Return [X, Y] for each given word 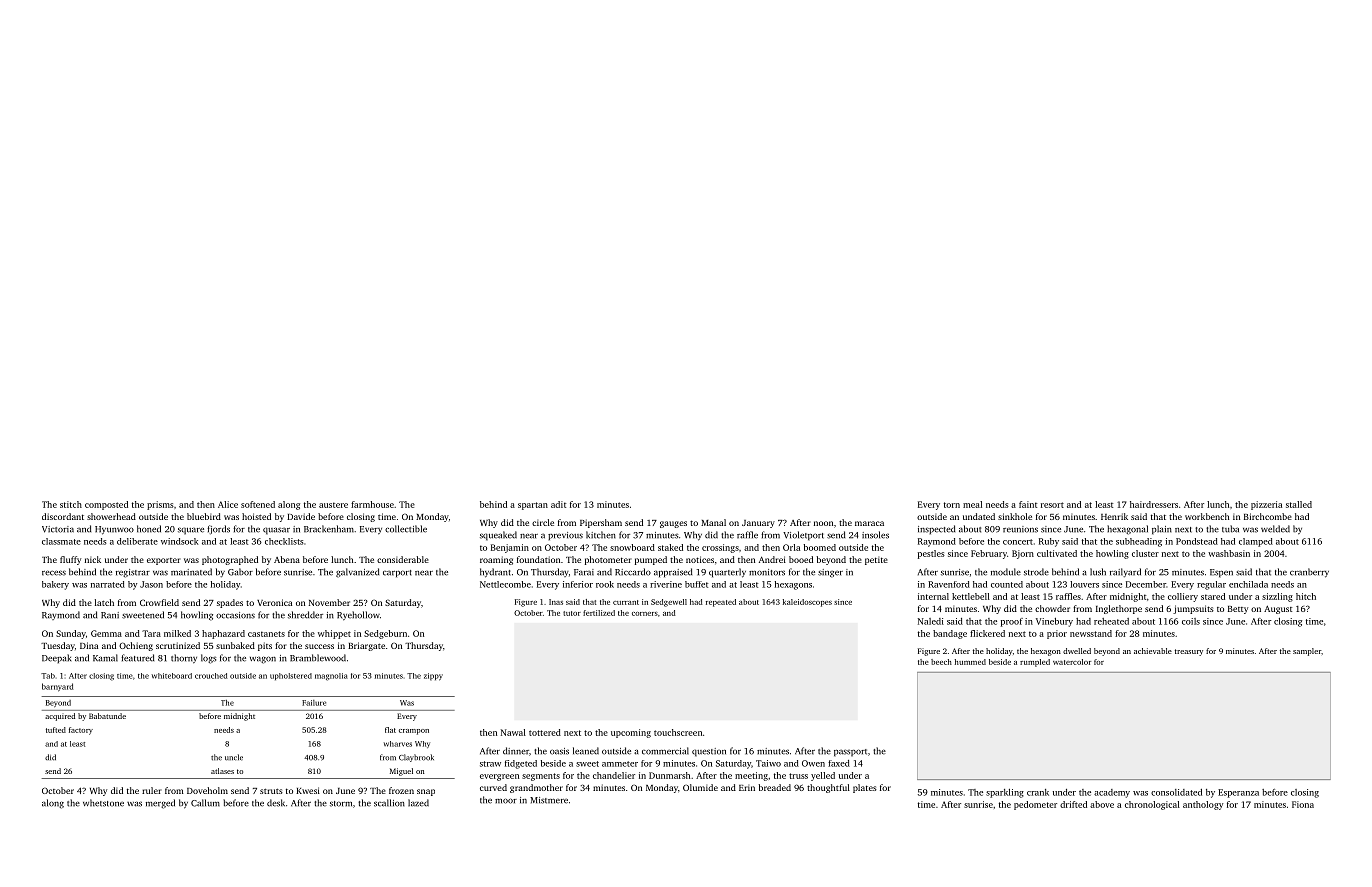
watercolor [1072, 662]
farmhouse [372, 504]
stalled [1299, 504]
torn [952, 505]
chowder [1052, 608]
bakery [55, 585]
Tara [151, 633]
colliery [1183, 597]
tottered [545, 732]
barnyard [57, 687]
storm [341, 804]
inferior [578, 584]
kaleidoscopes [807, 603]
